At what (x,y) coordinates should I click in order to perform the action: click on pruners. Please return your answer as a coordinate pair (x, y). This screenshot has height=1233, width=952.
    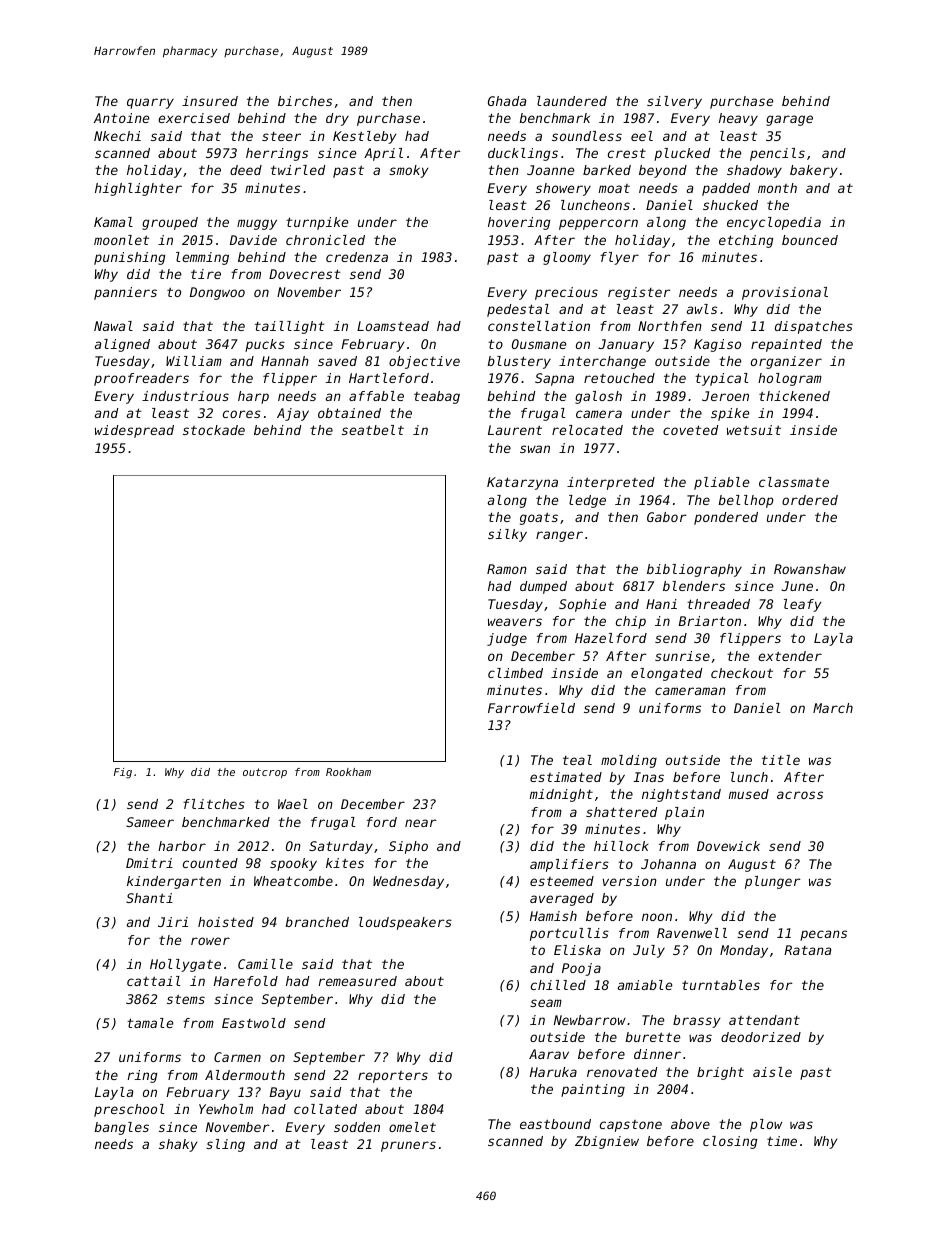
    Looking at the image, I should click on (408, 1146).
